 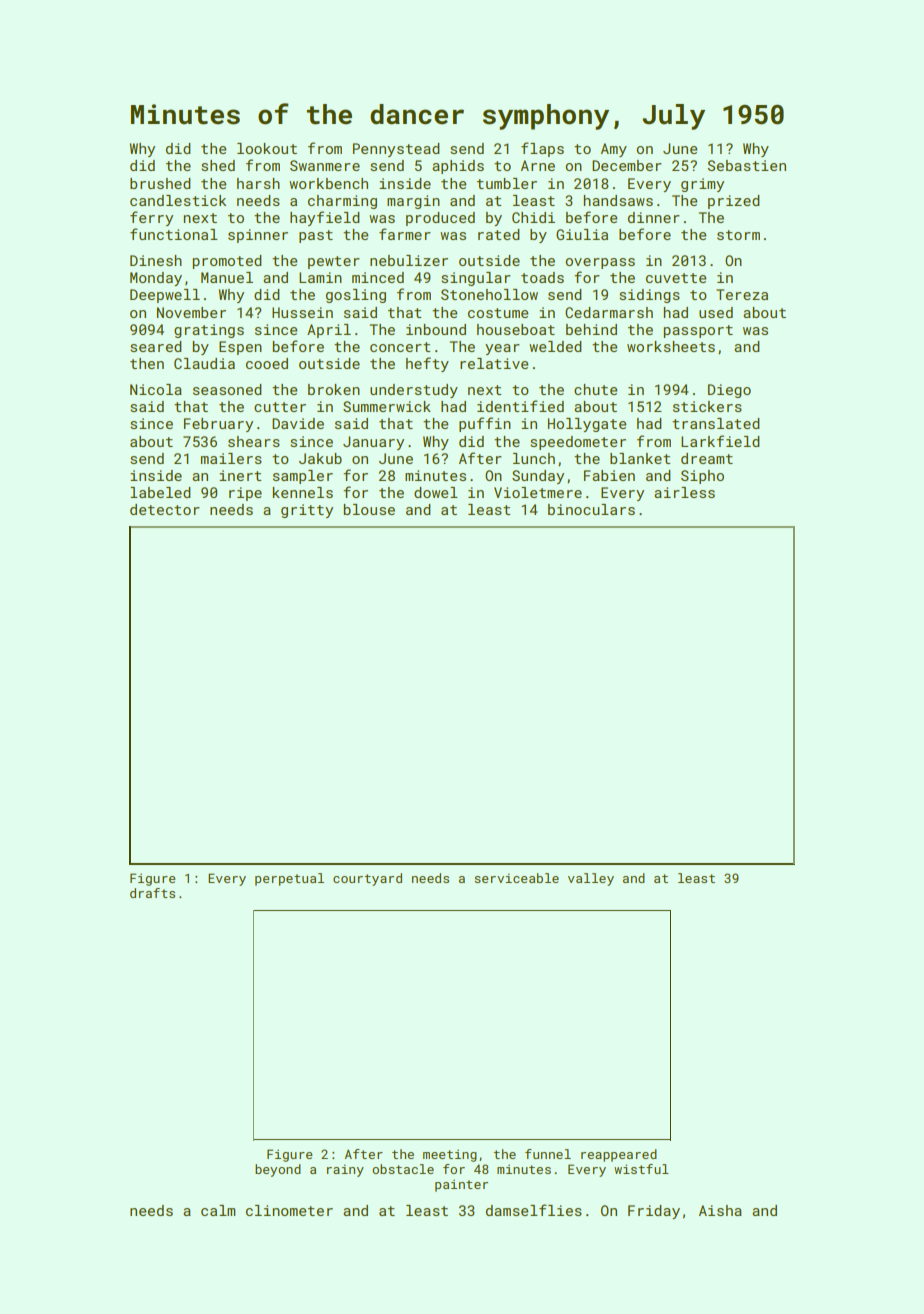 I want to click on singular, so click(x=476, y=279).
